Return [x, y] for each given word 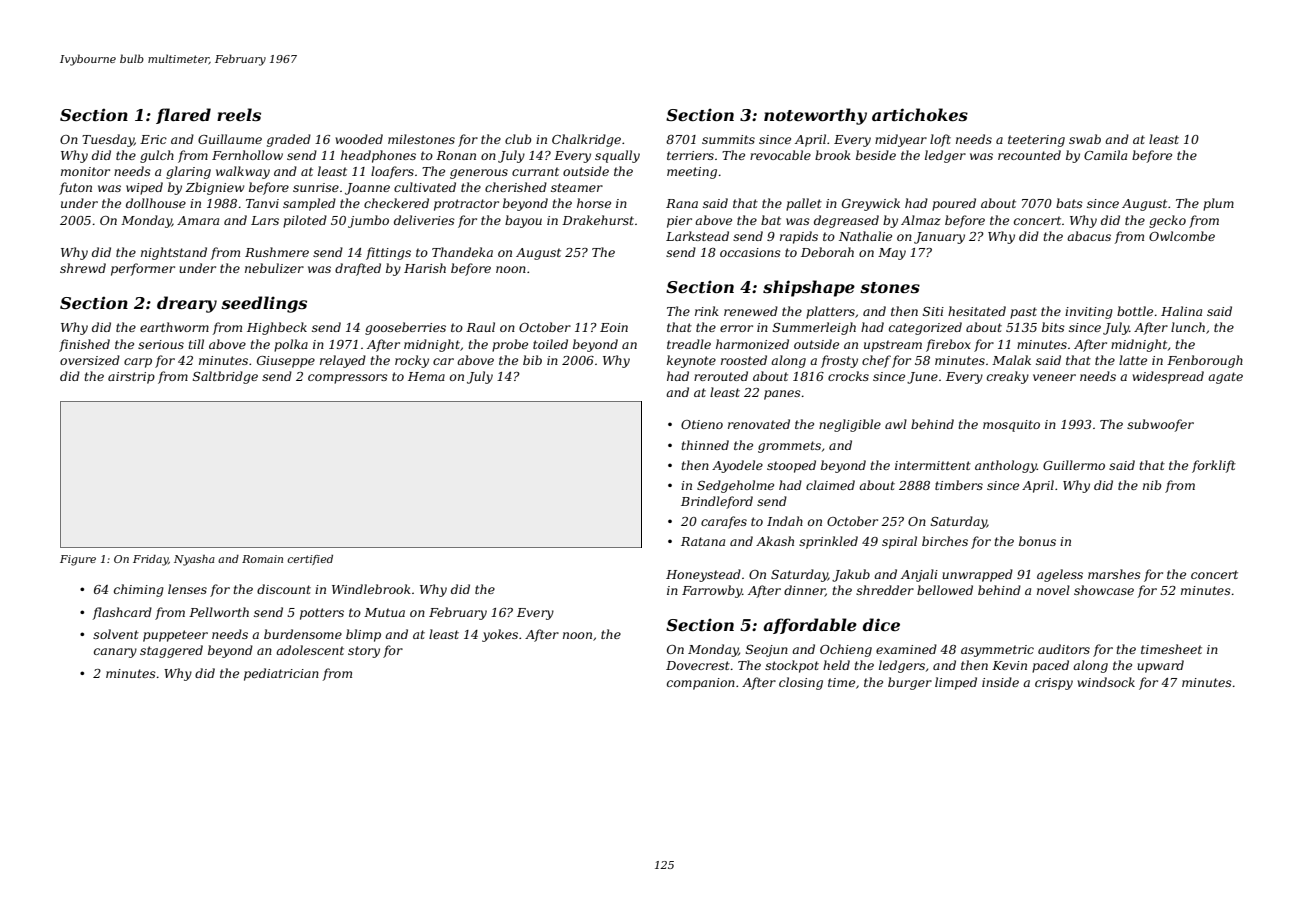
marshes [1114, 574]
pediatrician [281, 674]
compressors [348, 379]
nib [1152, 485]
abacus [1089, 236]
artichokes [920, 114]
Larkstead [697, 236]
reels [239, 114]
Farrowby [712, 591]
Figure [78, 560]
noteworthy [815, 116]
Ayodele [737, 466]
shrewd [83, 268]
